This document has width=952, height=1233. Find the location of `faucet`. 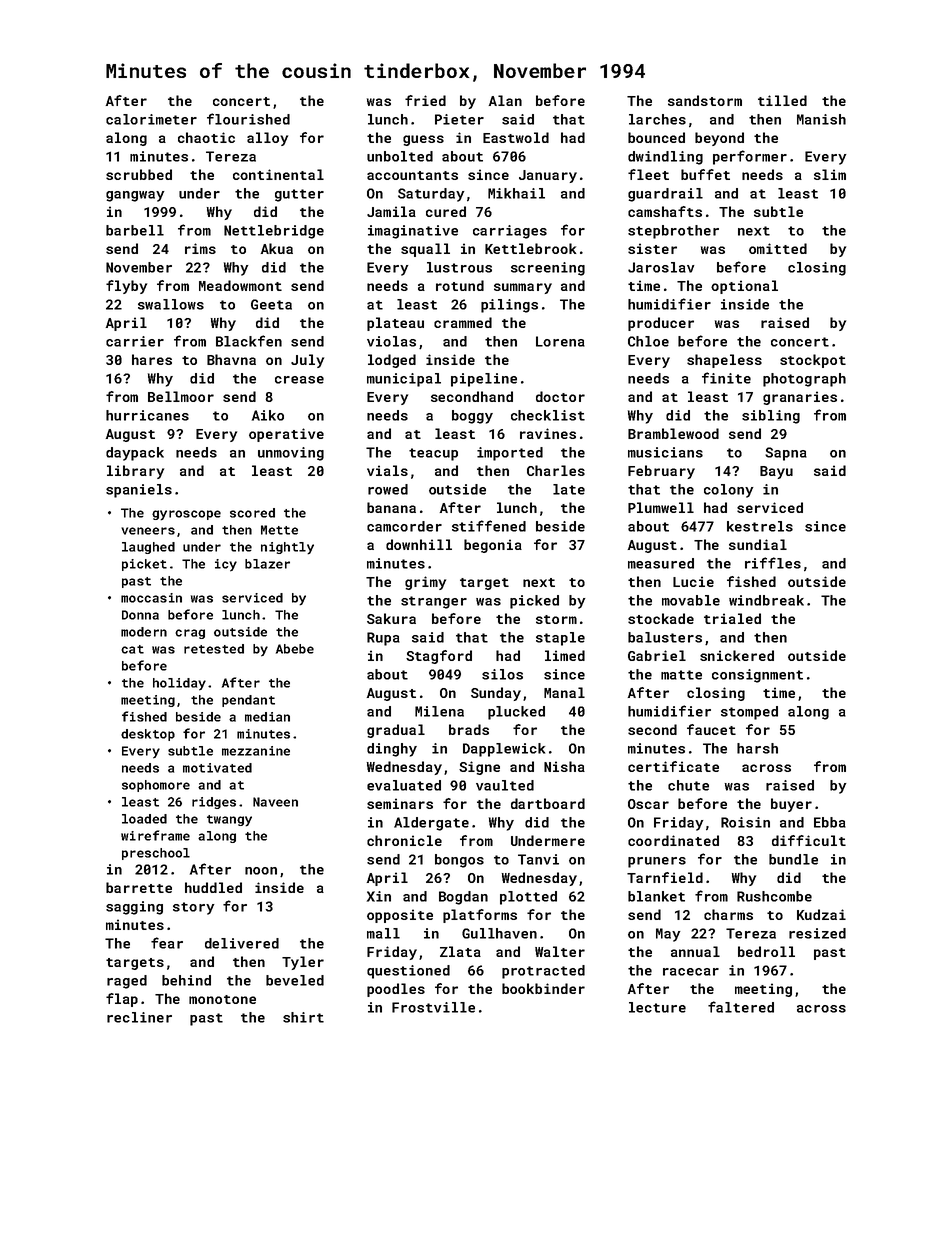

faucet is located at coordinates (711, 729).
